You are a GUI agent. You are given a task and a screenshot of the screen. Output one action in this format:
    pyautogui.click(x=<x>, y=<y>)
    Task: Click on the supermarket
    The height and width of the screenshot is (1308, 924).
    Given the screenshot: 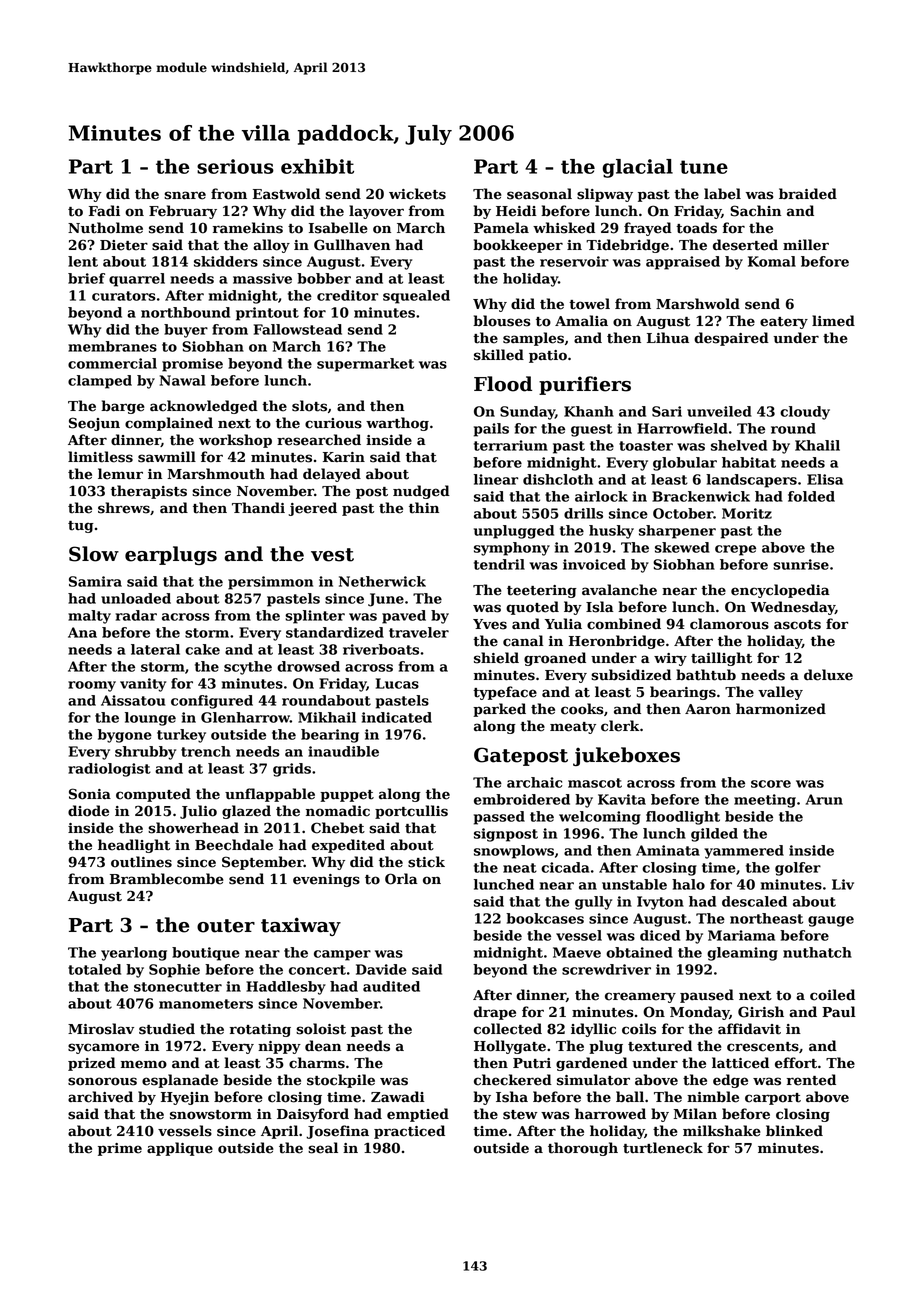 What is the action you would take?
    pyautogui.click(x=365, y=365)
